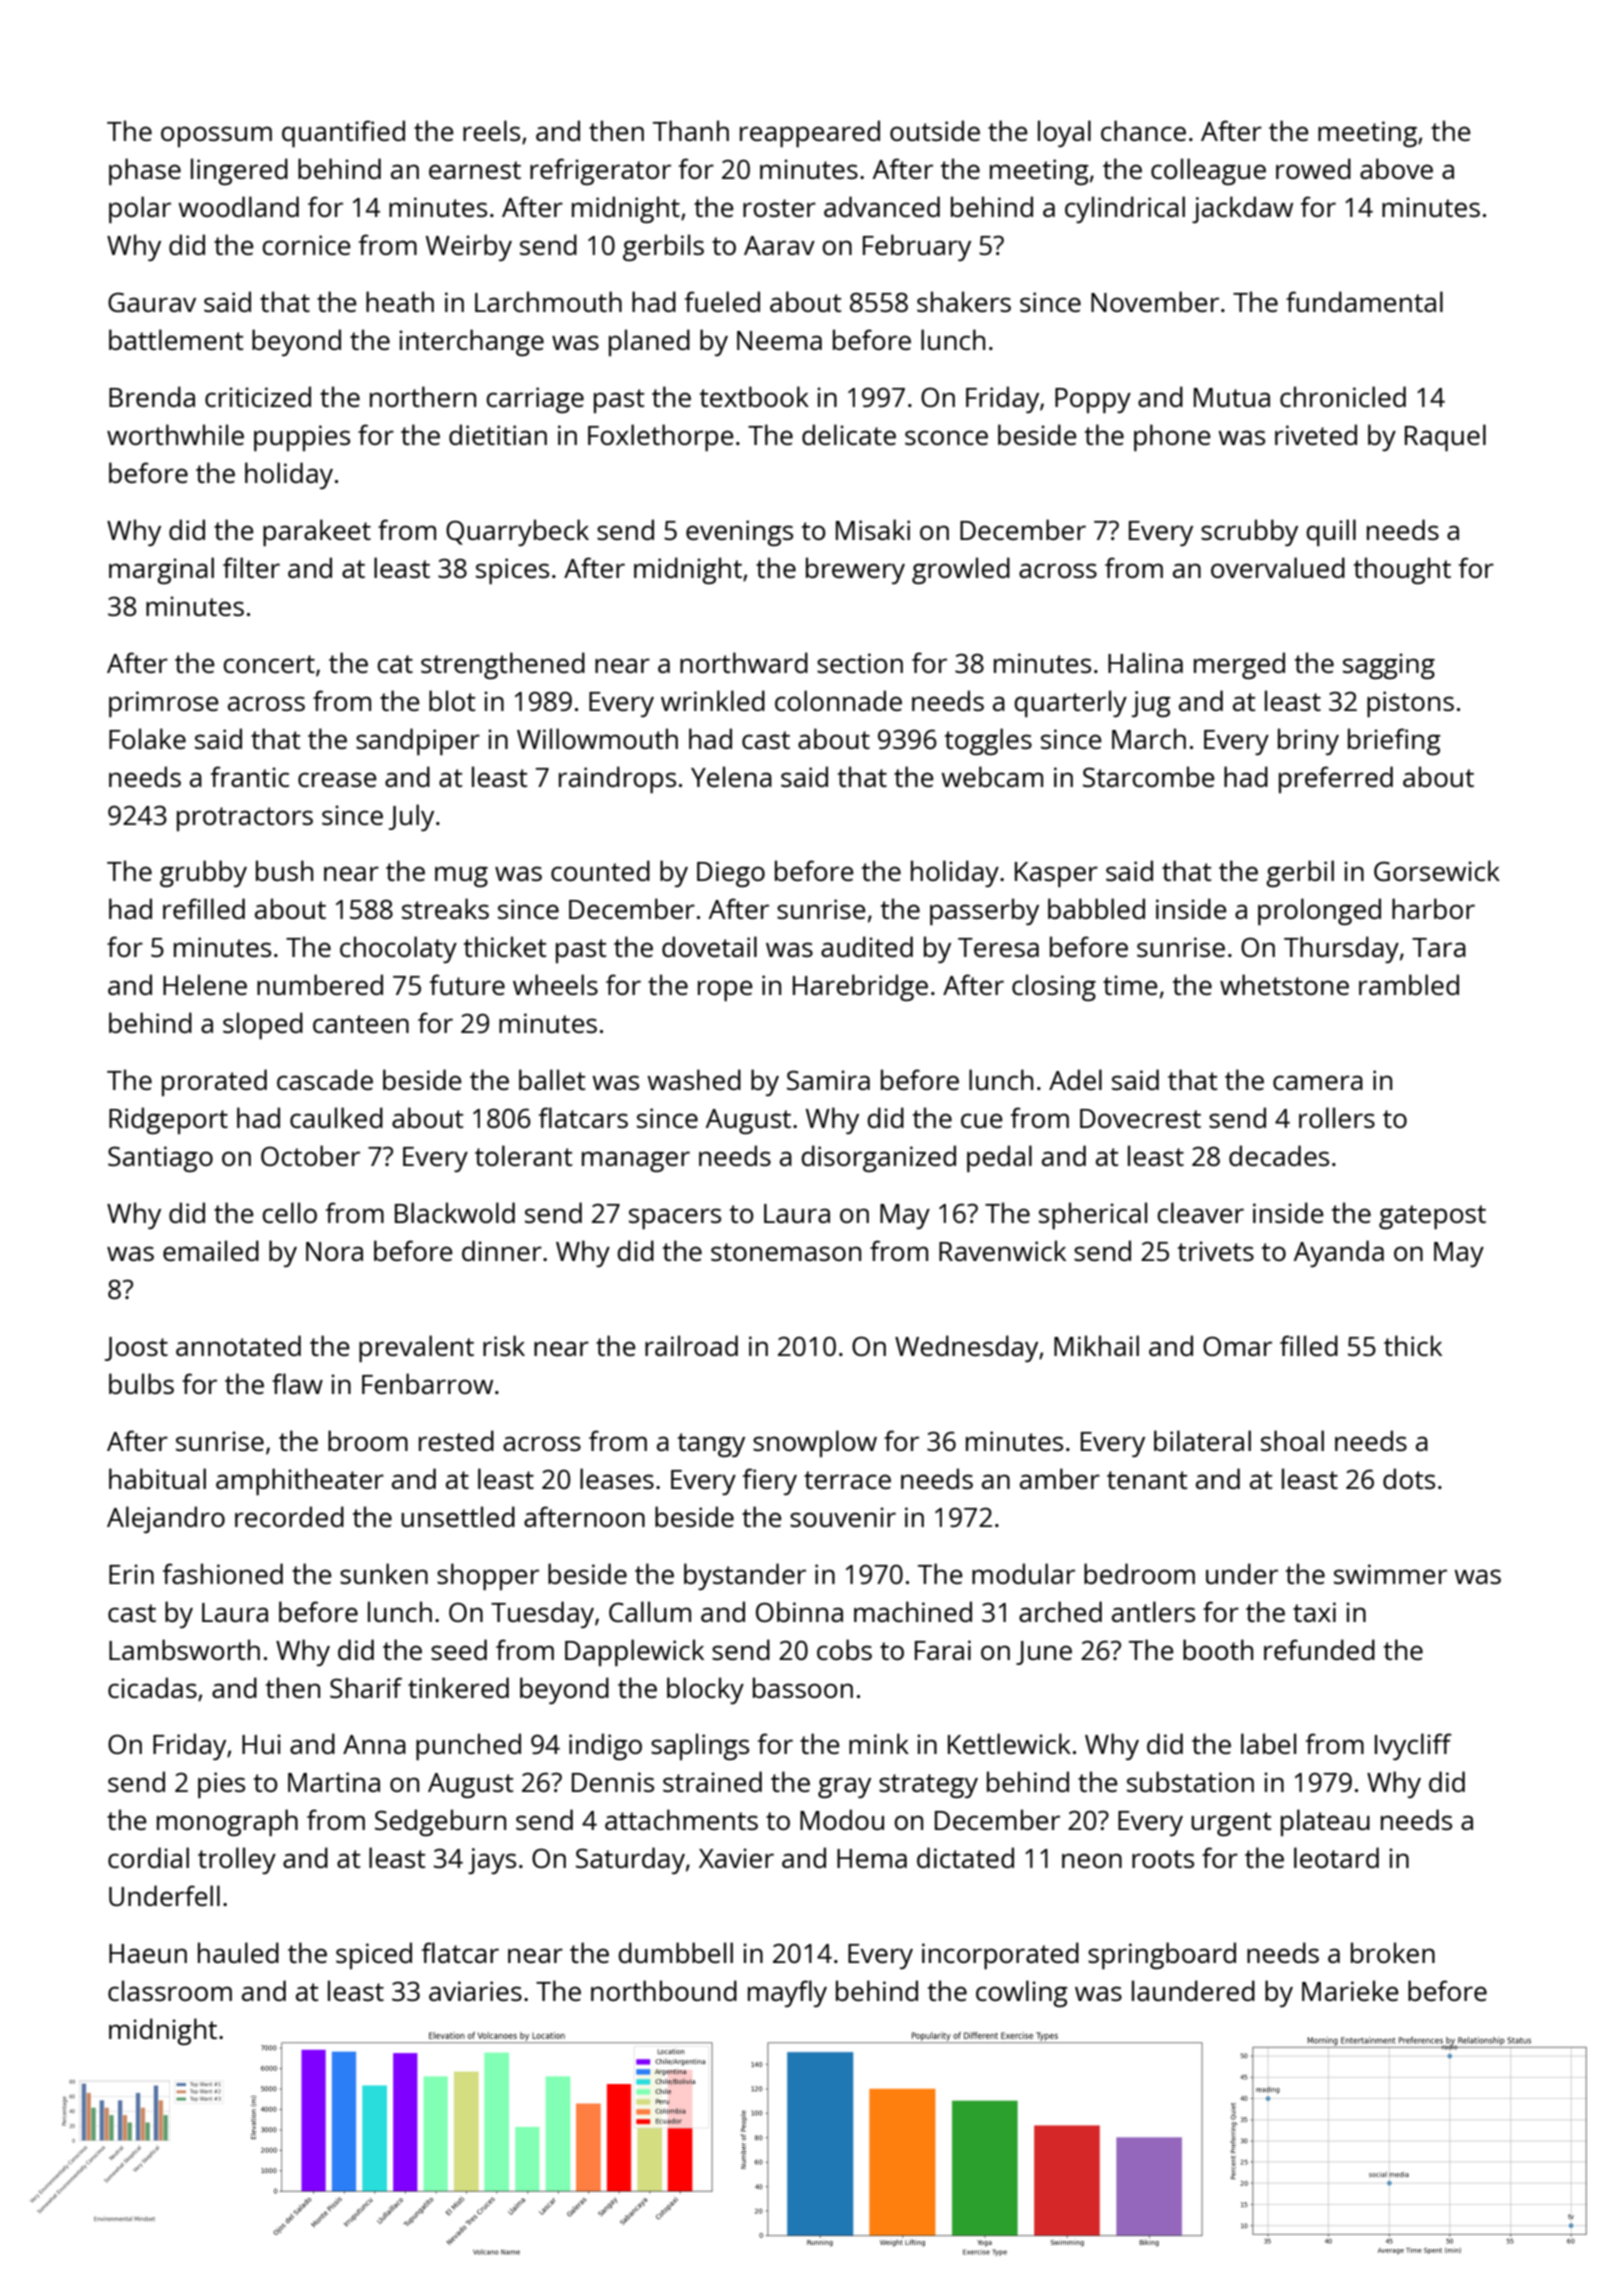 The image size is (1620, 2292). Describe the element at coordinates (649, 342) in the screenshot. I see `planed` at that location.
